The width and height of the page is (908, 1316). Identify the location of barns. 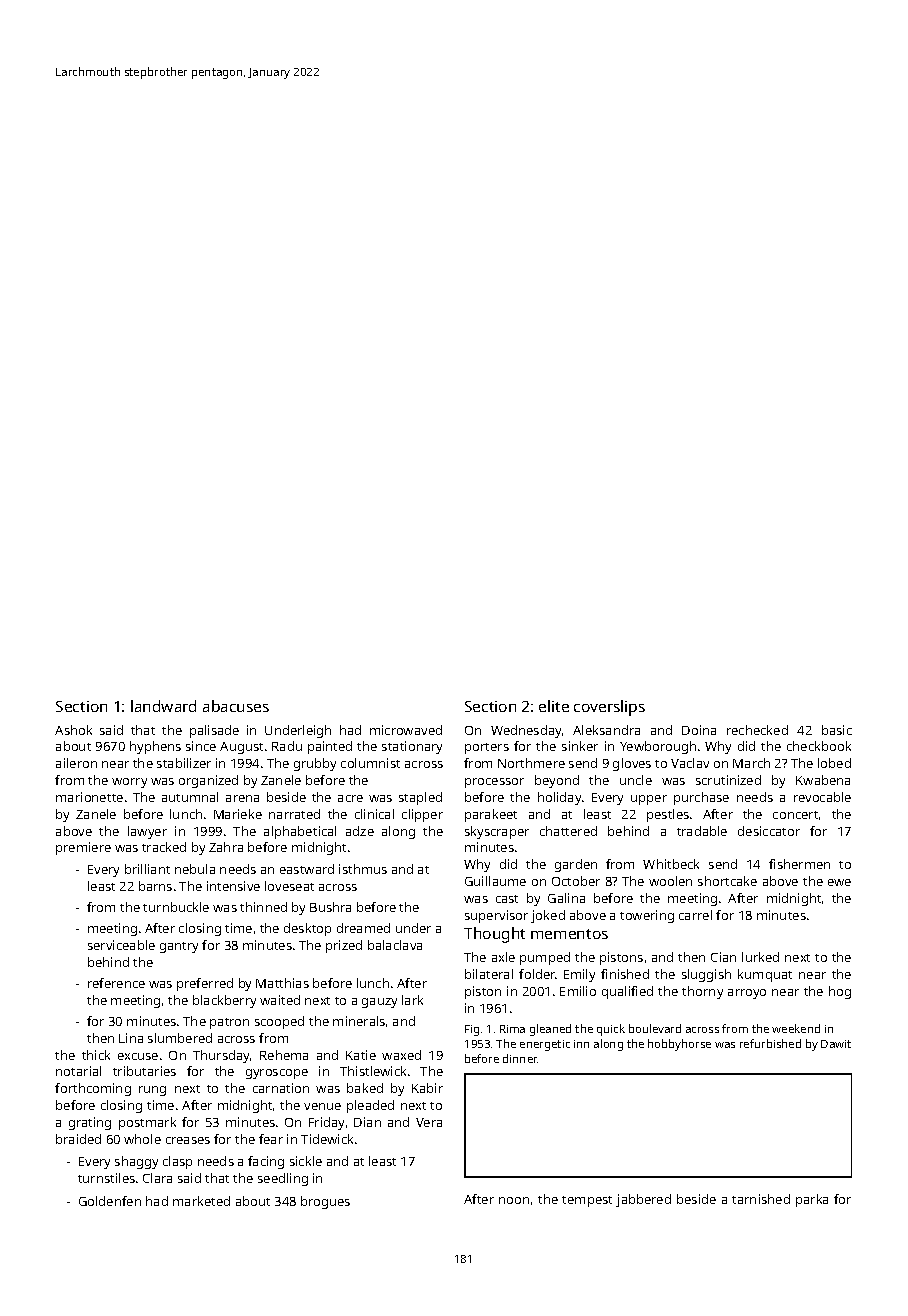
(155, 886).
